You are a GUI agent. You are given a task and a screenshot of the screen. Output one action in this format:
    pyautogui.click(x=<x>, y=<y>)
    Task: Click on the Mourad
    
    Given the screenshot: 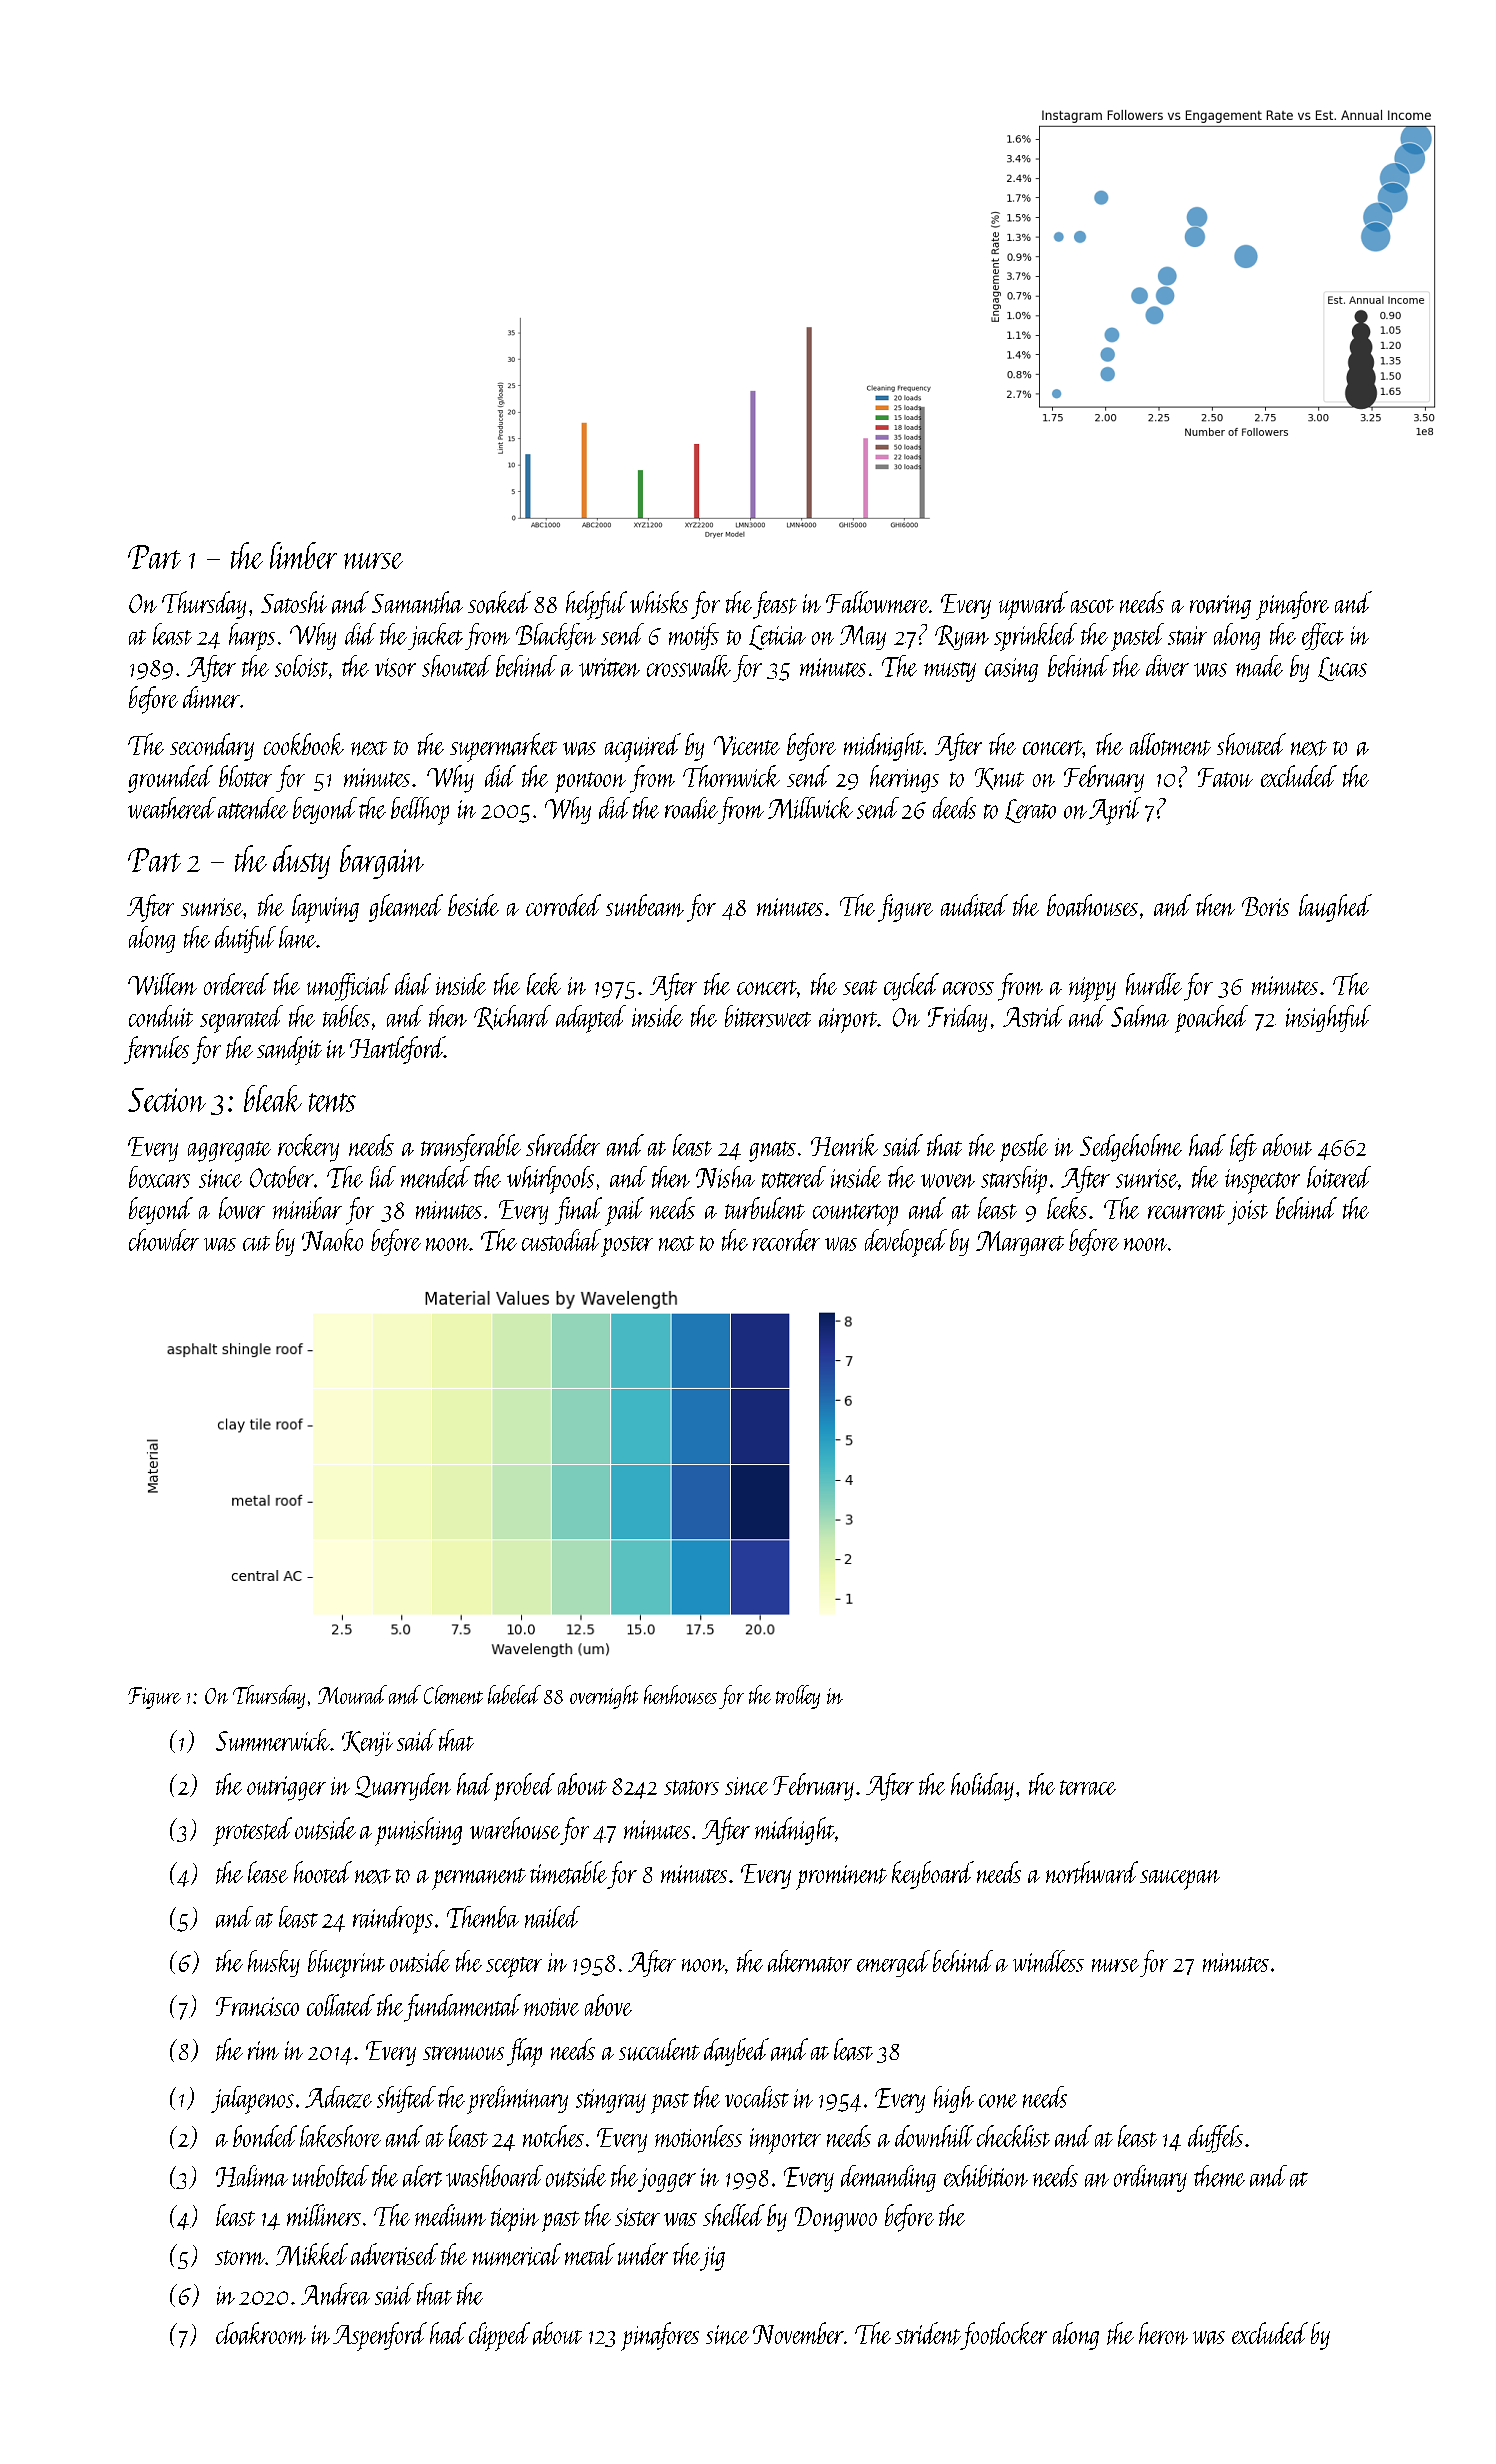 What is the action you would take?
    pyautogui.click(x=352, y=1694)
